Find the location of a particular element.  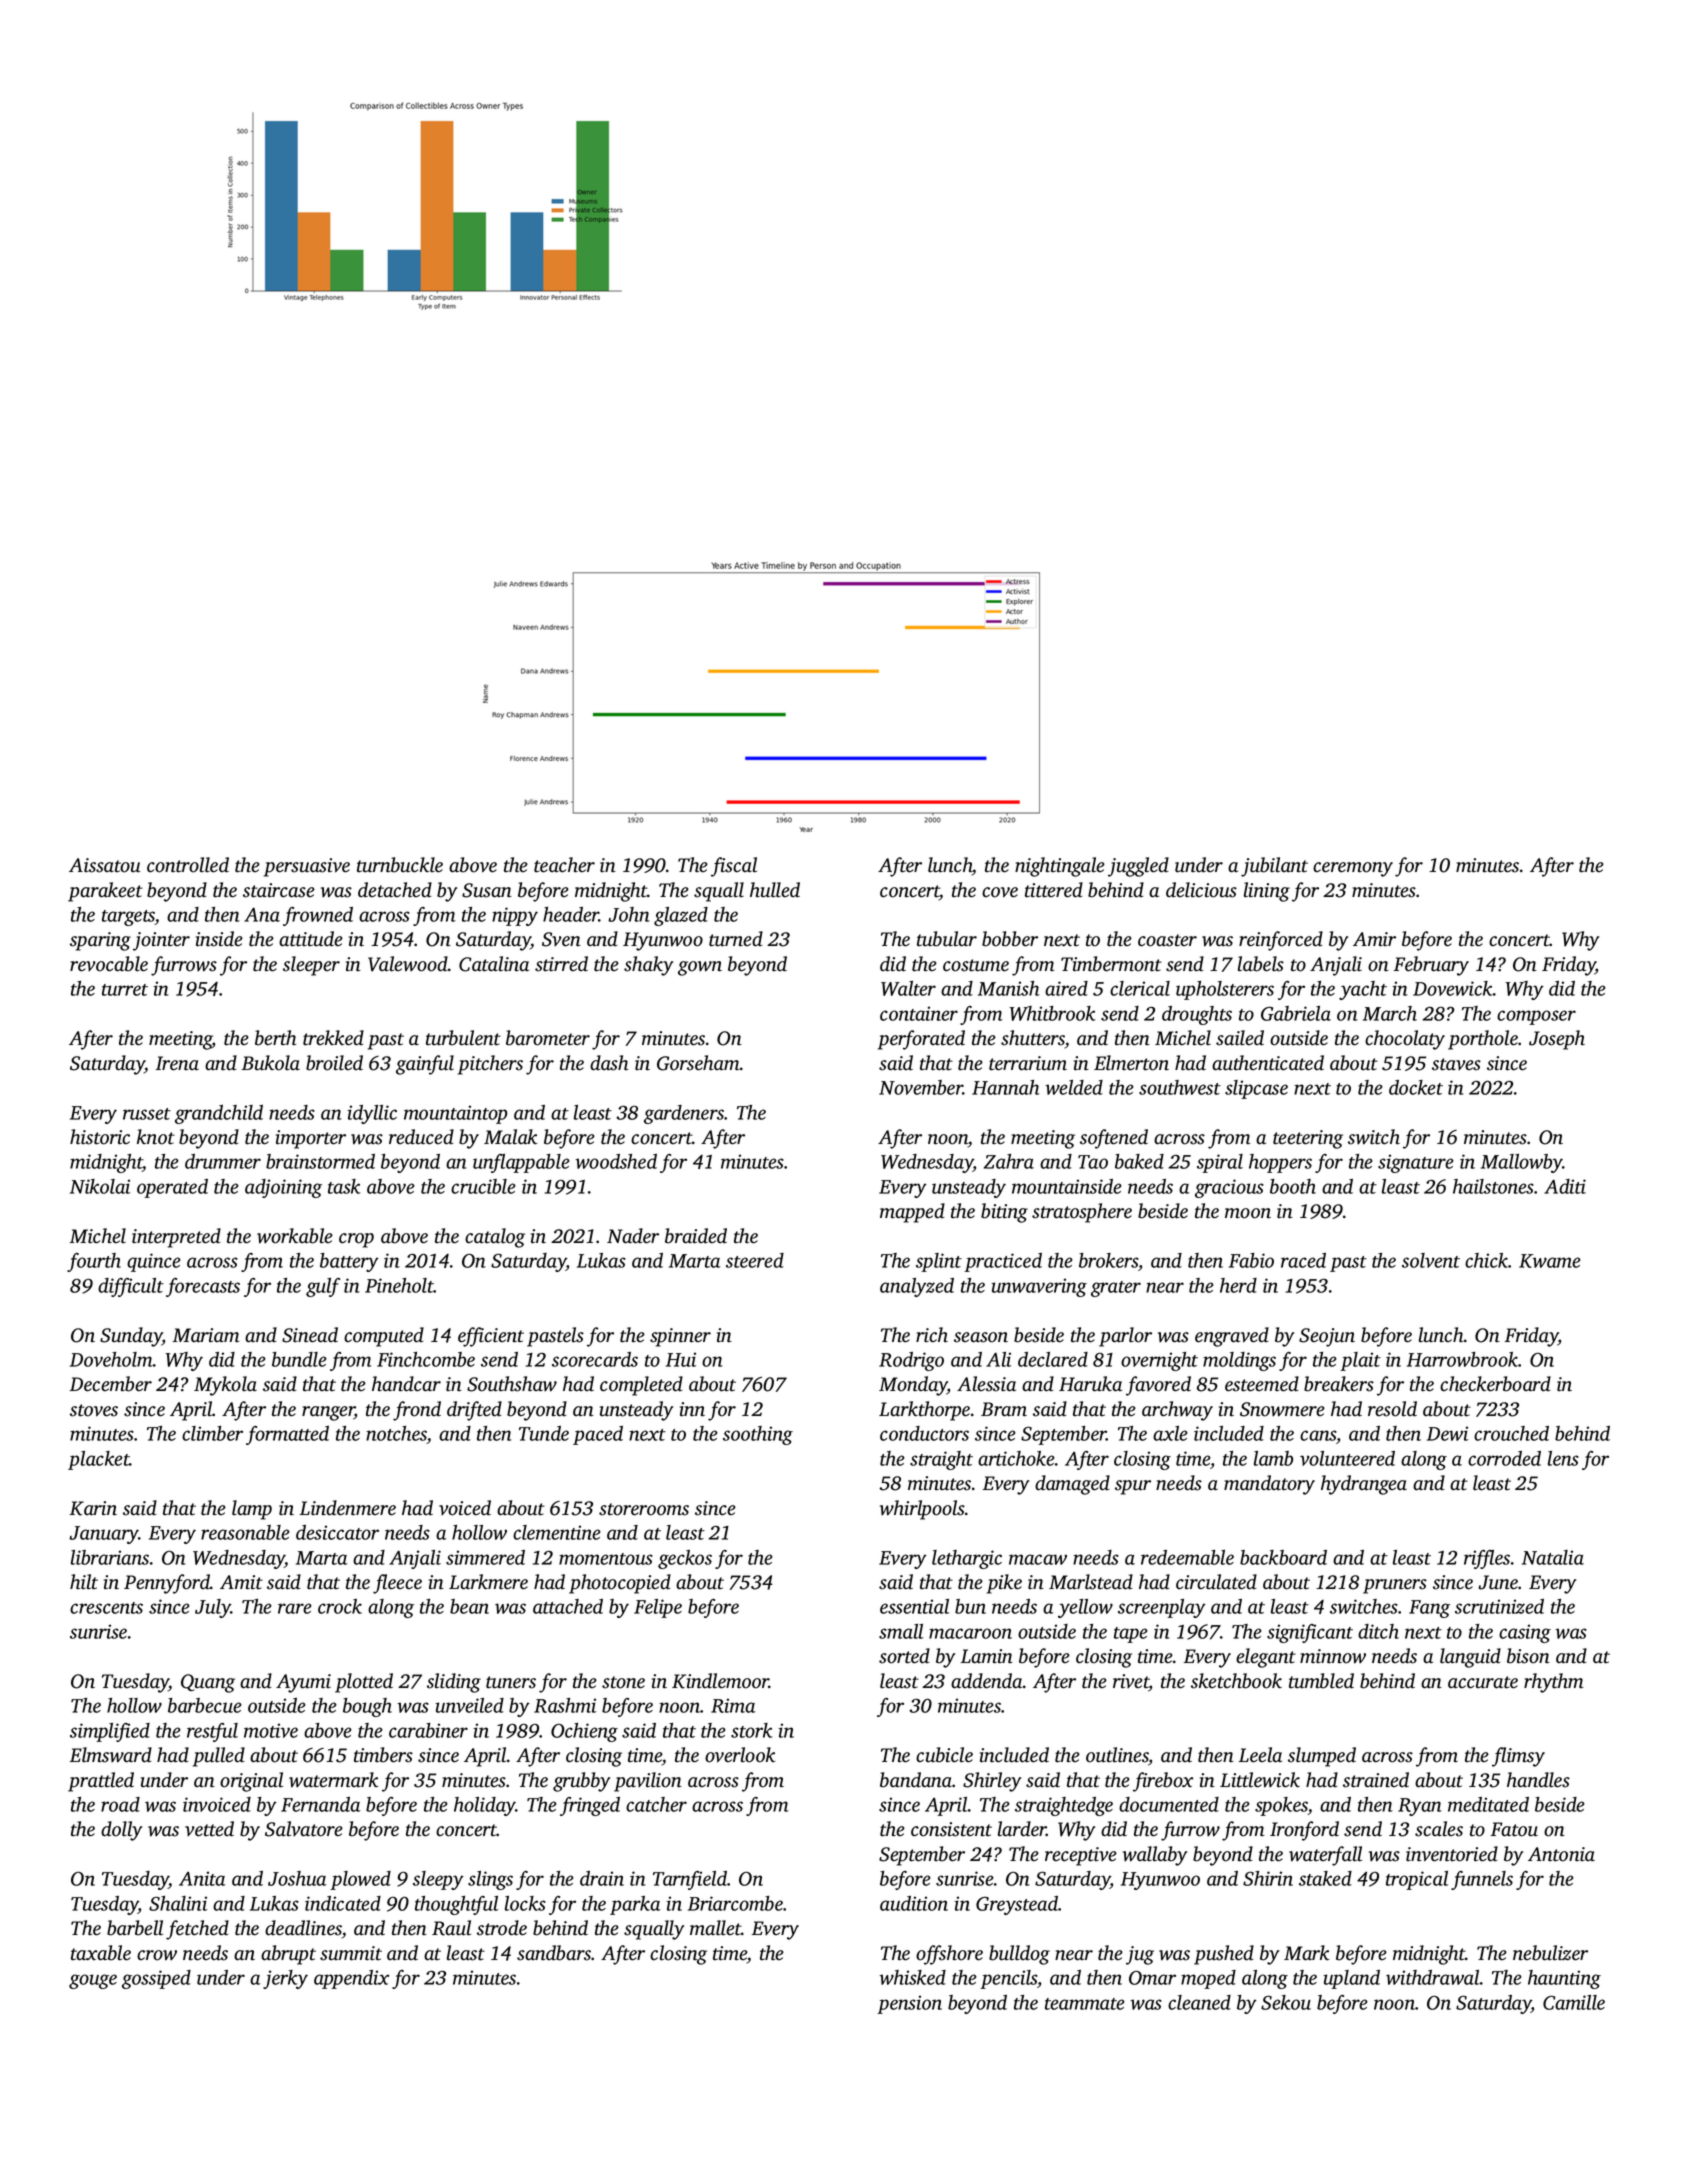

Aissatou is located at coordinates (105, 865).
